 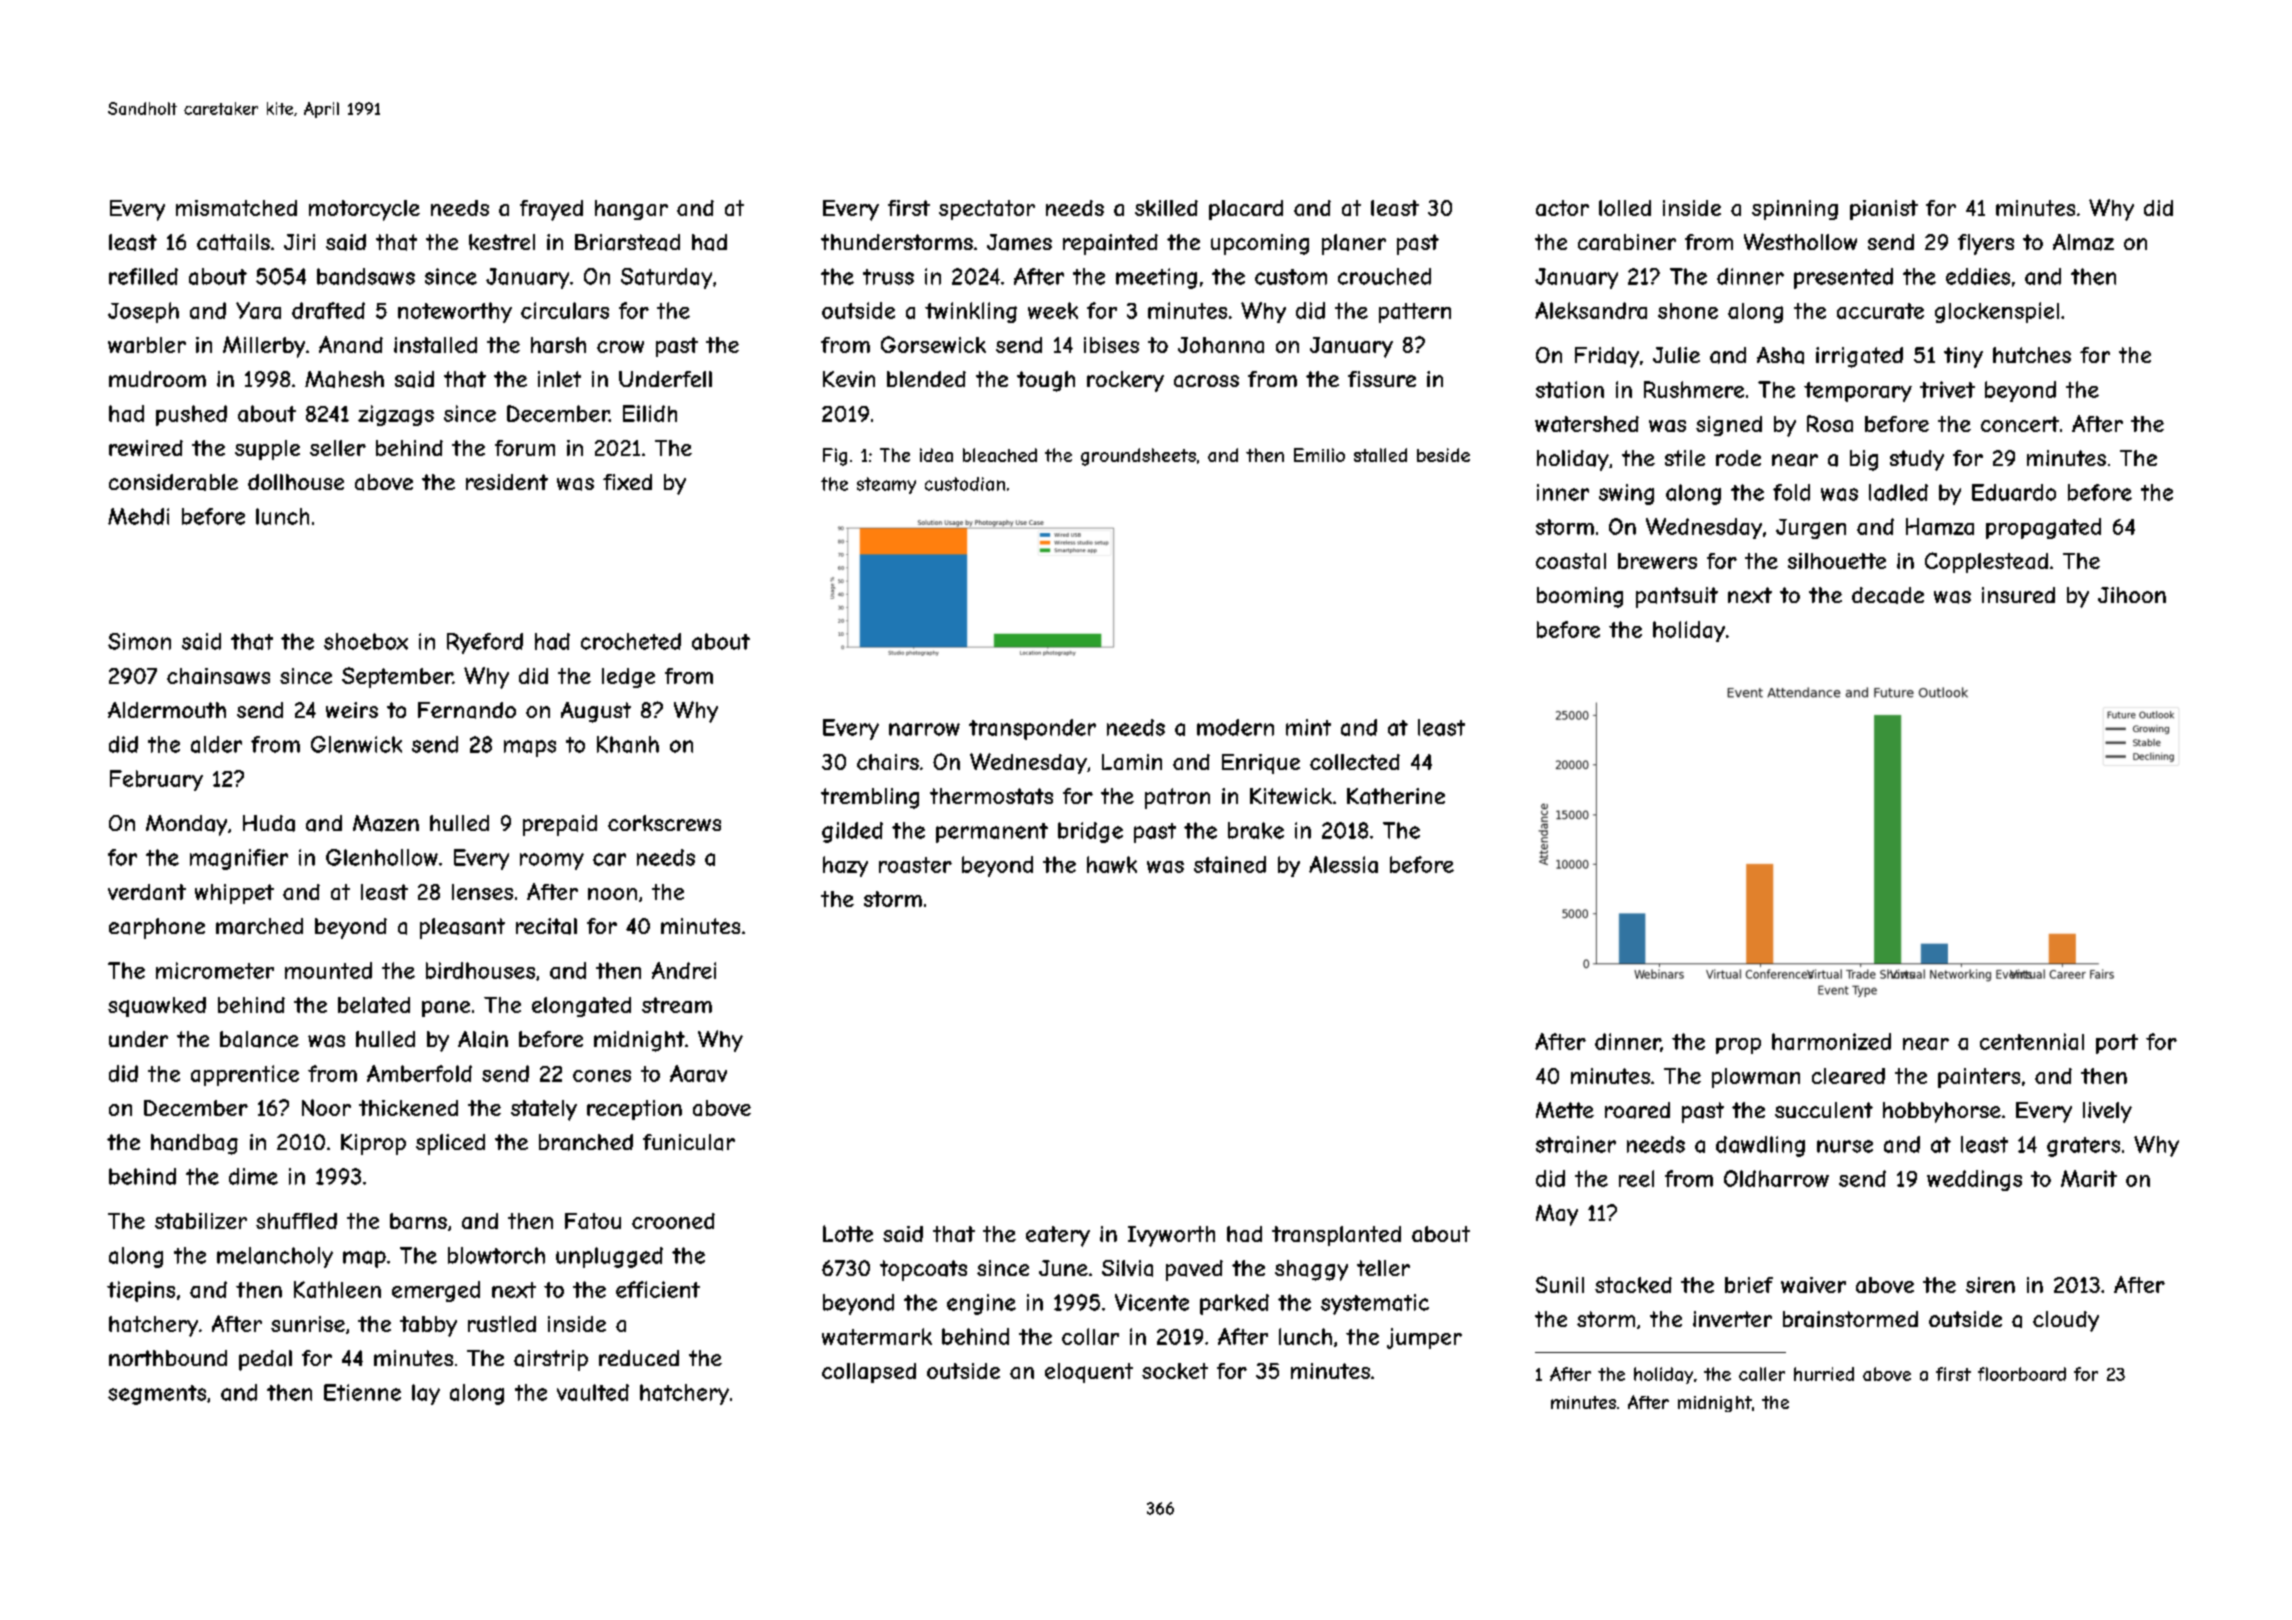 I want to click on skilled, so click(x=1166, y=208).
